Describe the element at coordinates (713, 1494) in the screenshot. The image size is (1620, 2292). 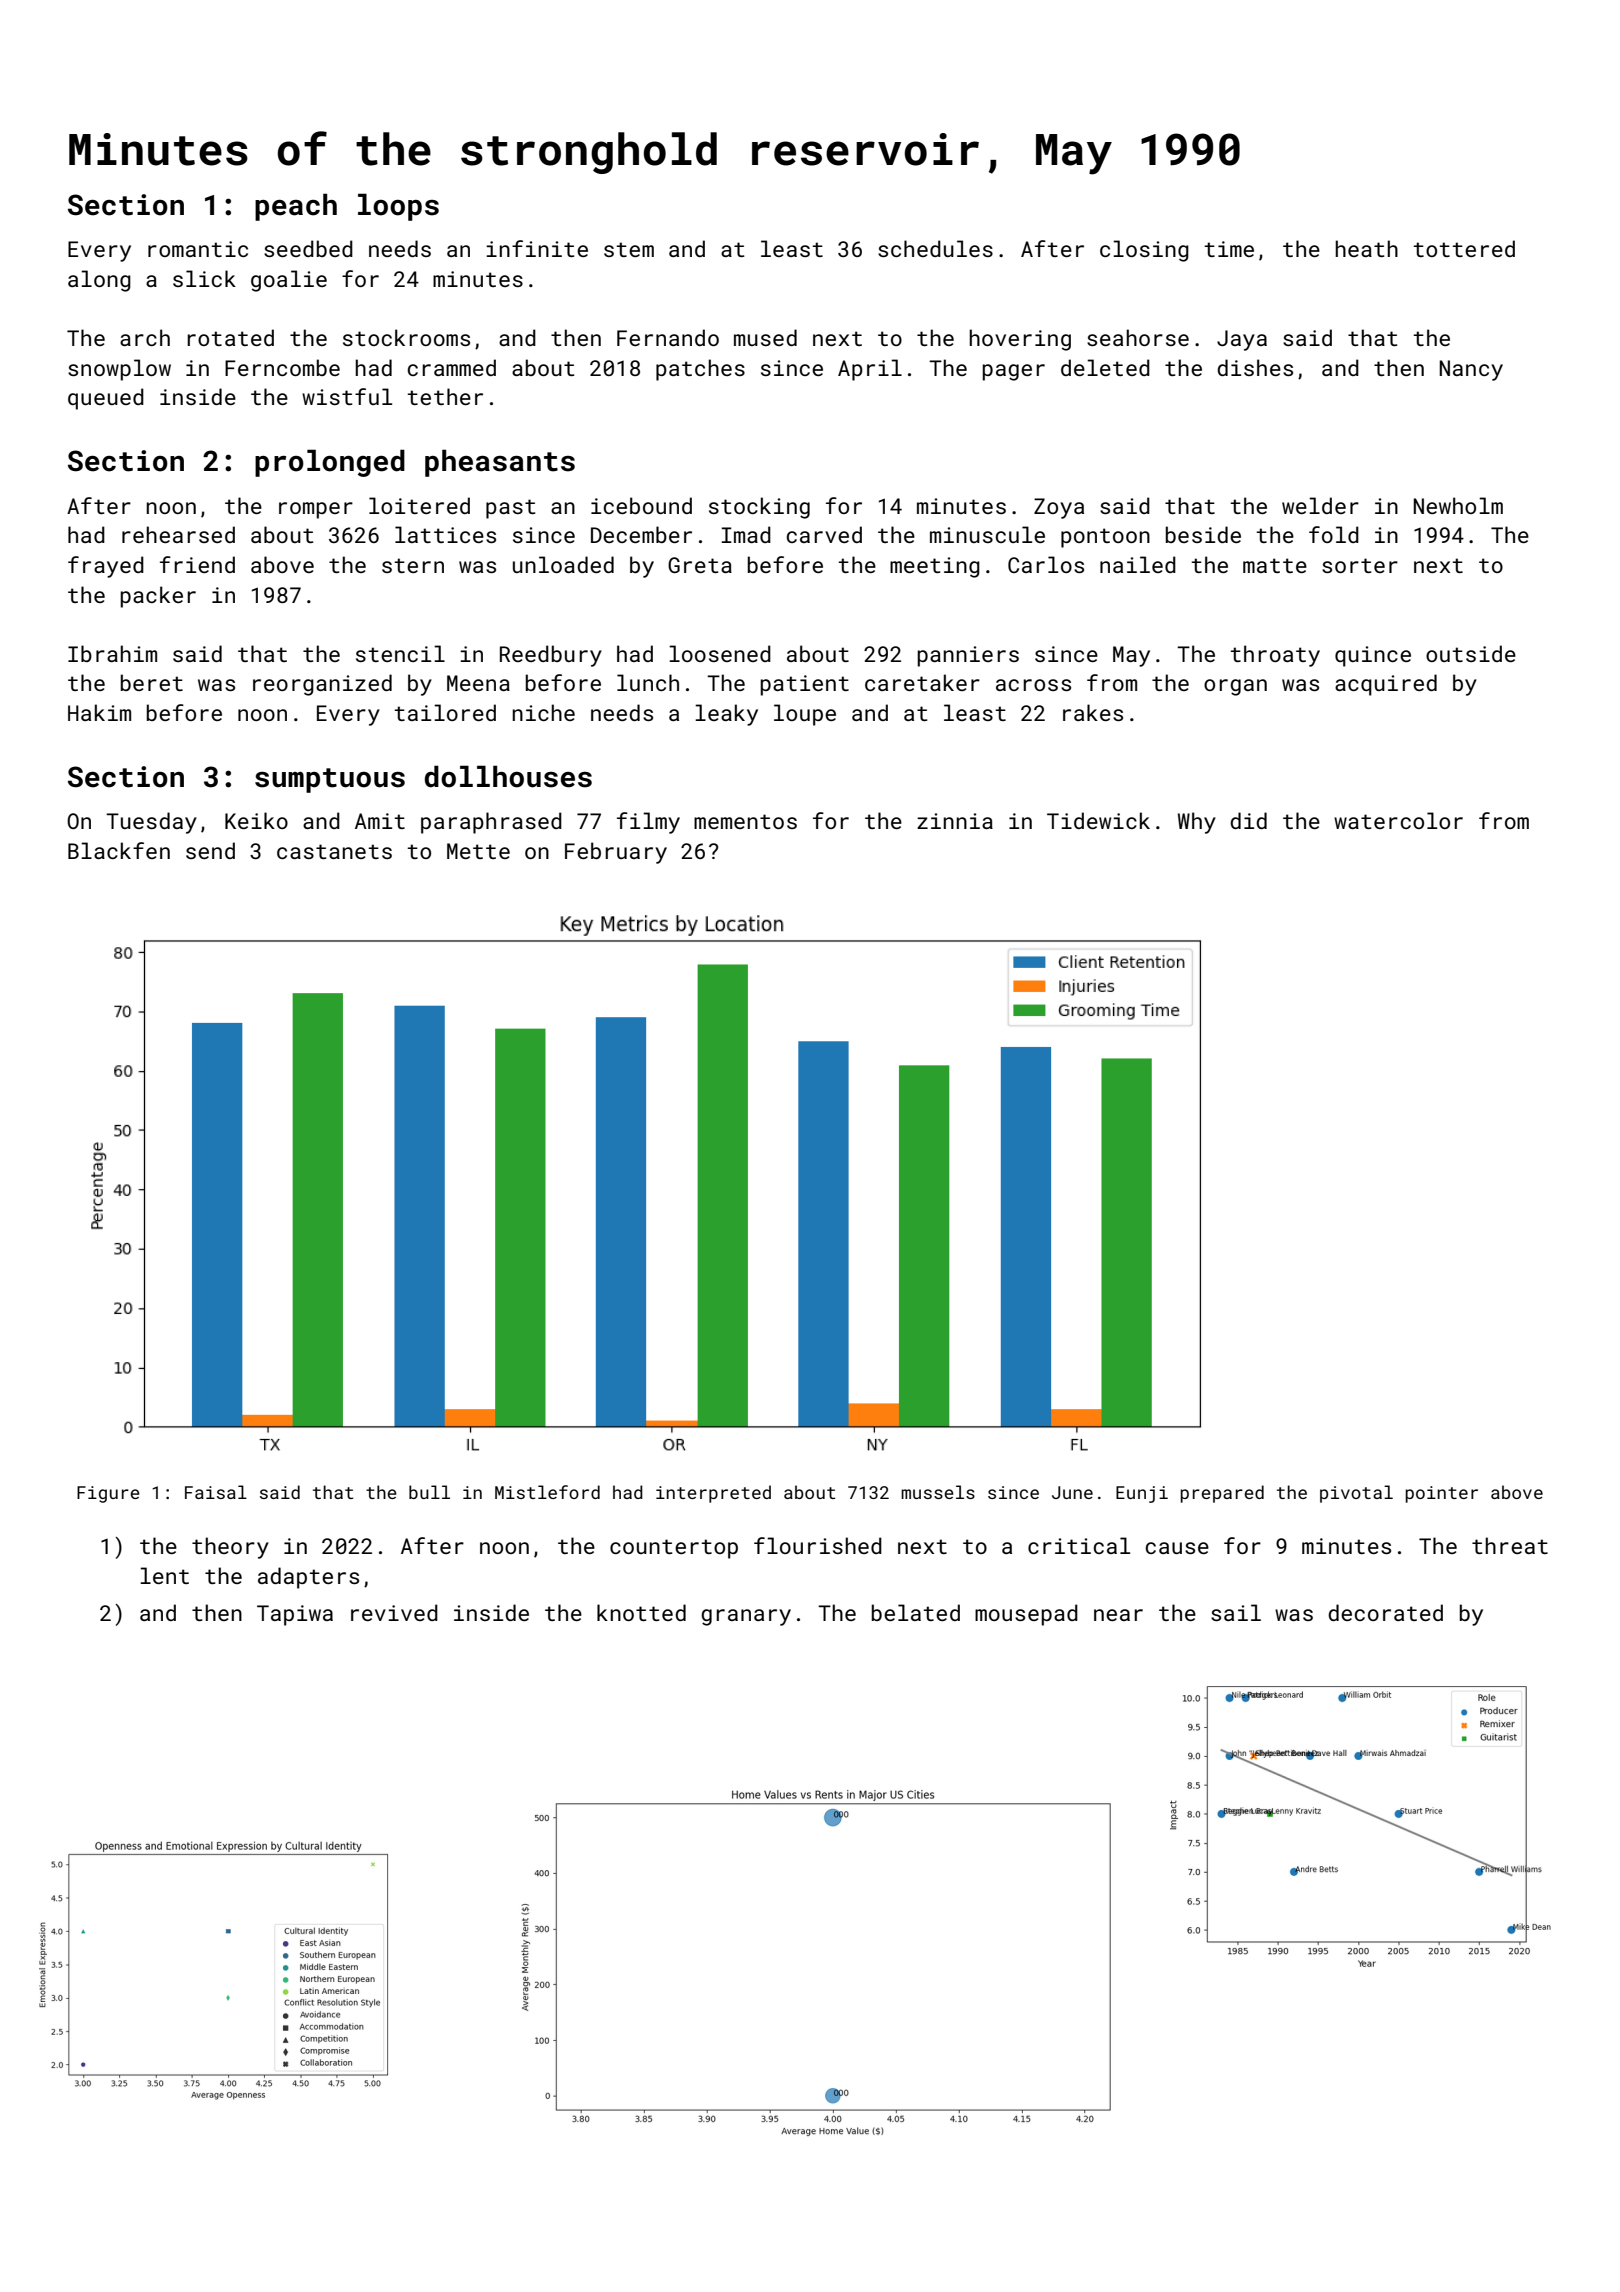
I see `interpreted` at that location.
